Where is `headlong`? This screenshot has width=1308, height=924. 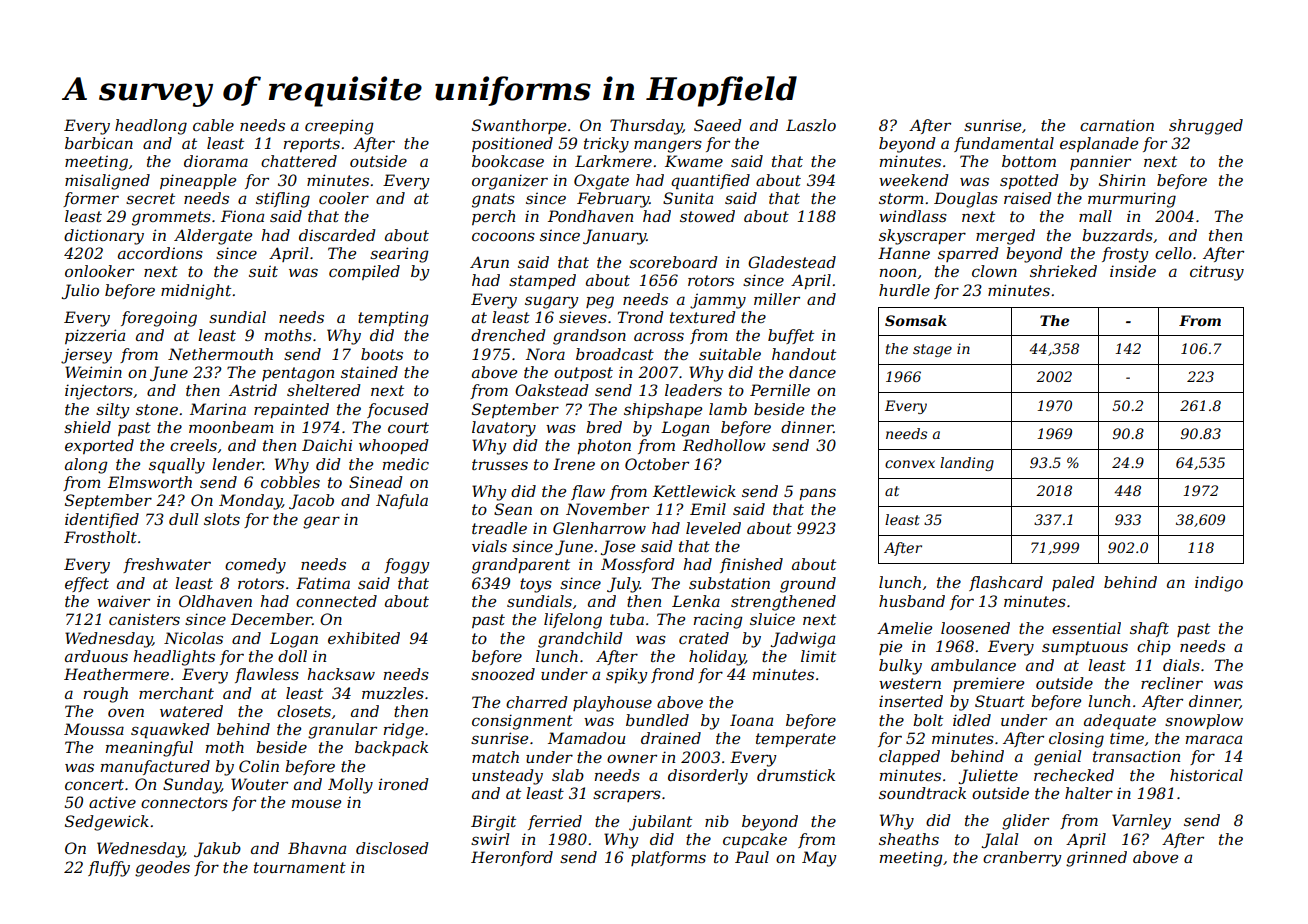
headlong is located at coordinates (151, 127).
